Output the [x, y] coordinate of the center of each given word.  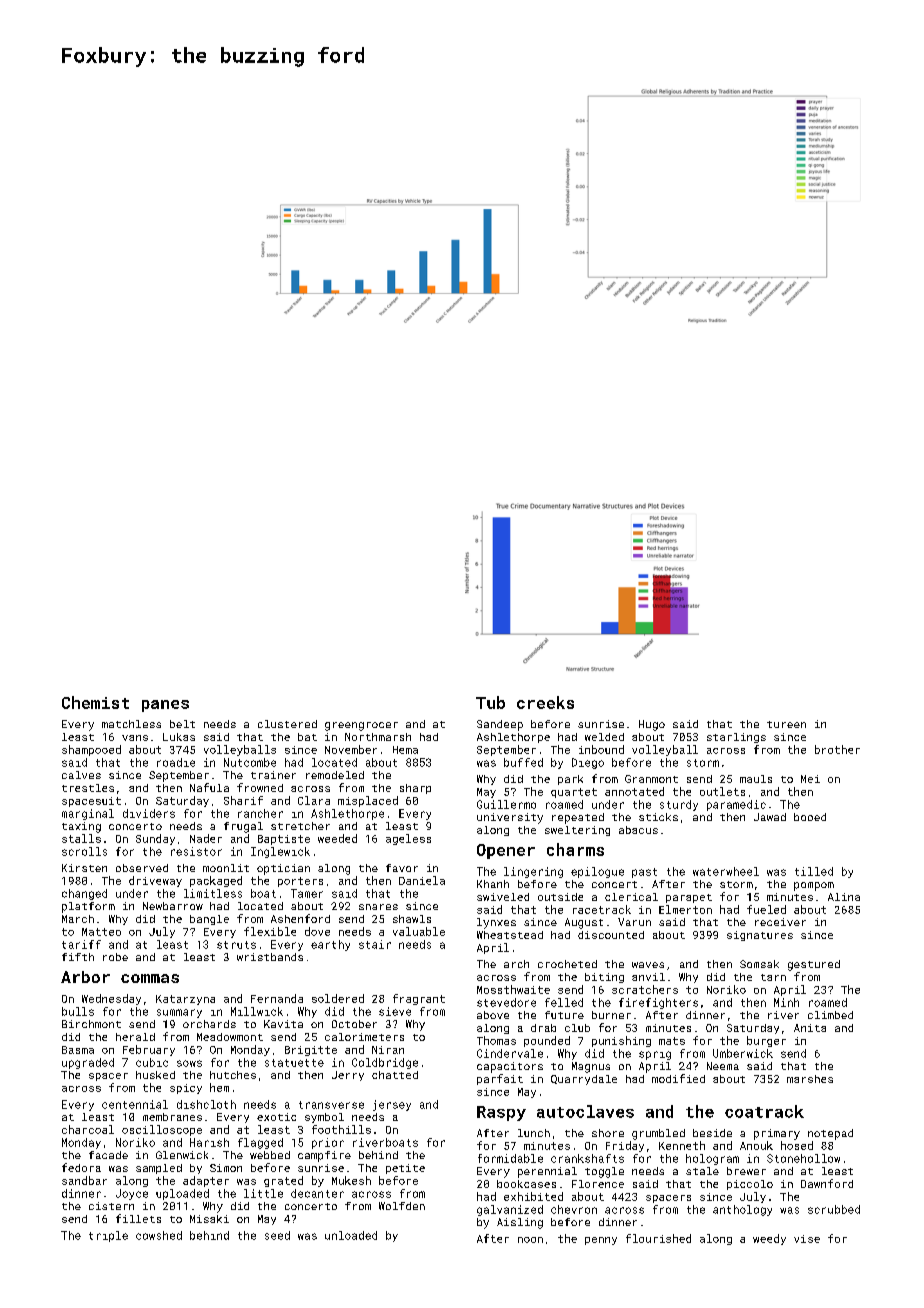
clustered [287, 724]
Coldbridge [385, 1063]
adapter [206, 1181]
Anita [810, 1028]
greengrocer [361, 726]
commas [150, 978]
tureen [786, 724]
